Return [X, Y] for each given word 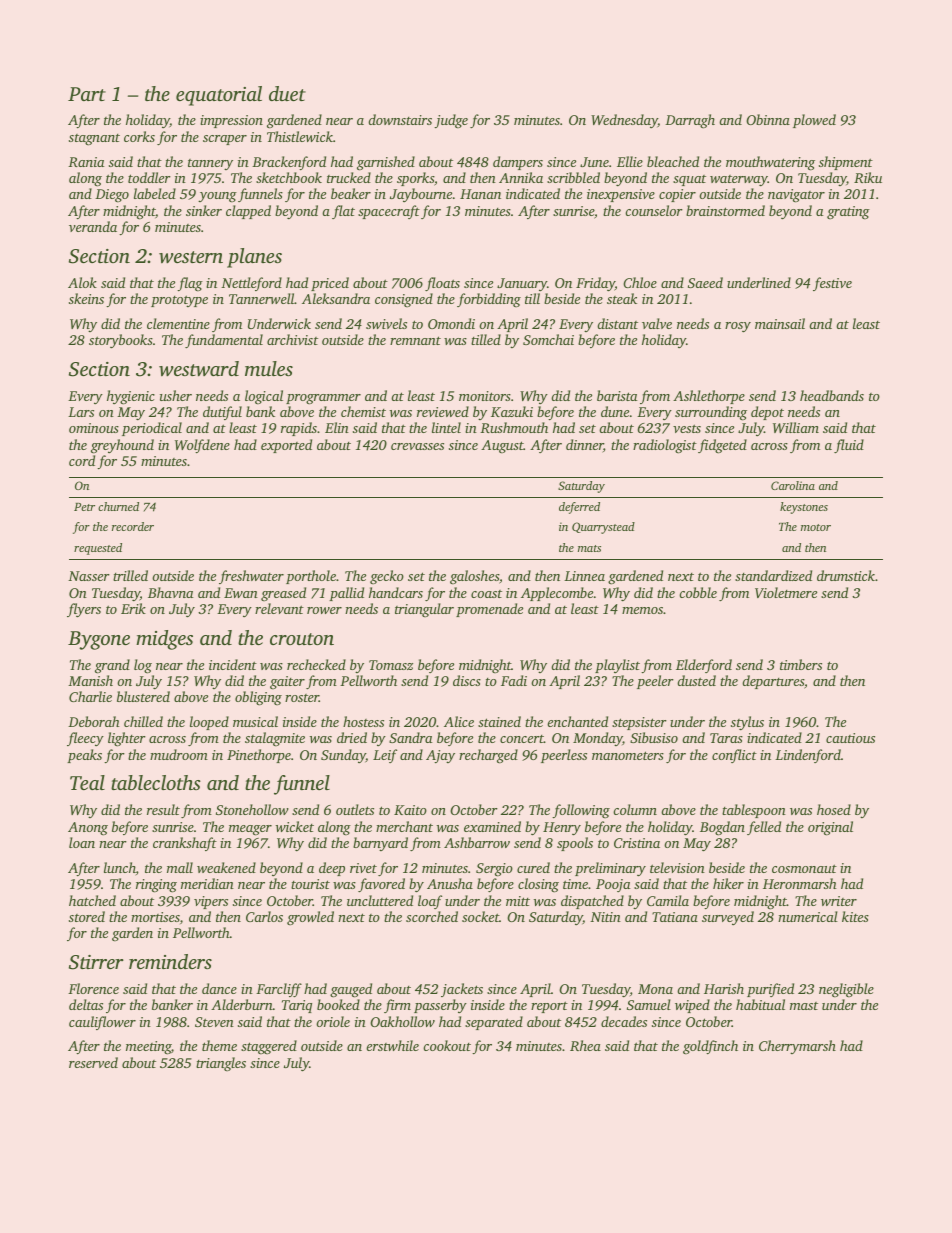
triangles [221, 1064]
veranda [93, 226]
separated [494, 1023]
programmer [323, 399]
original [830, 828]
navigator [796, 196]
